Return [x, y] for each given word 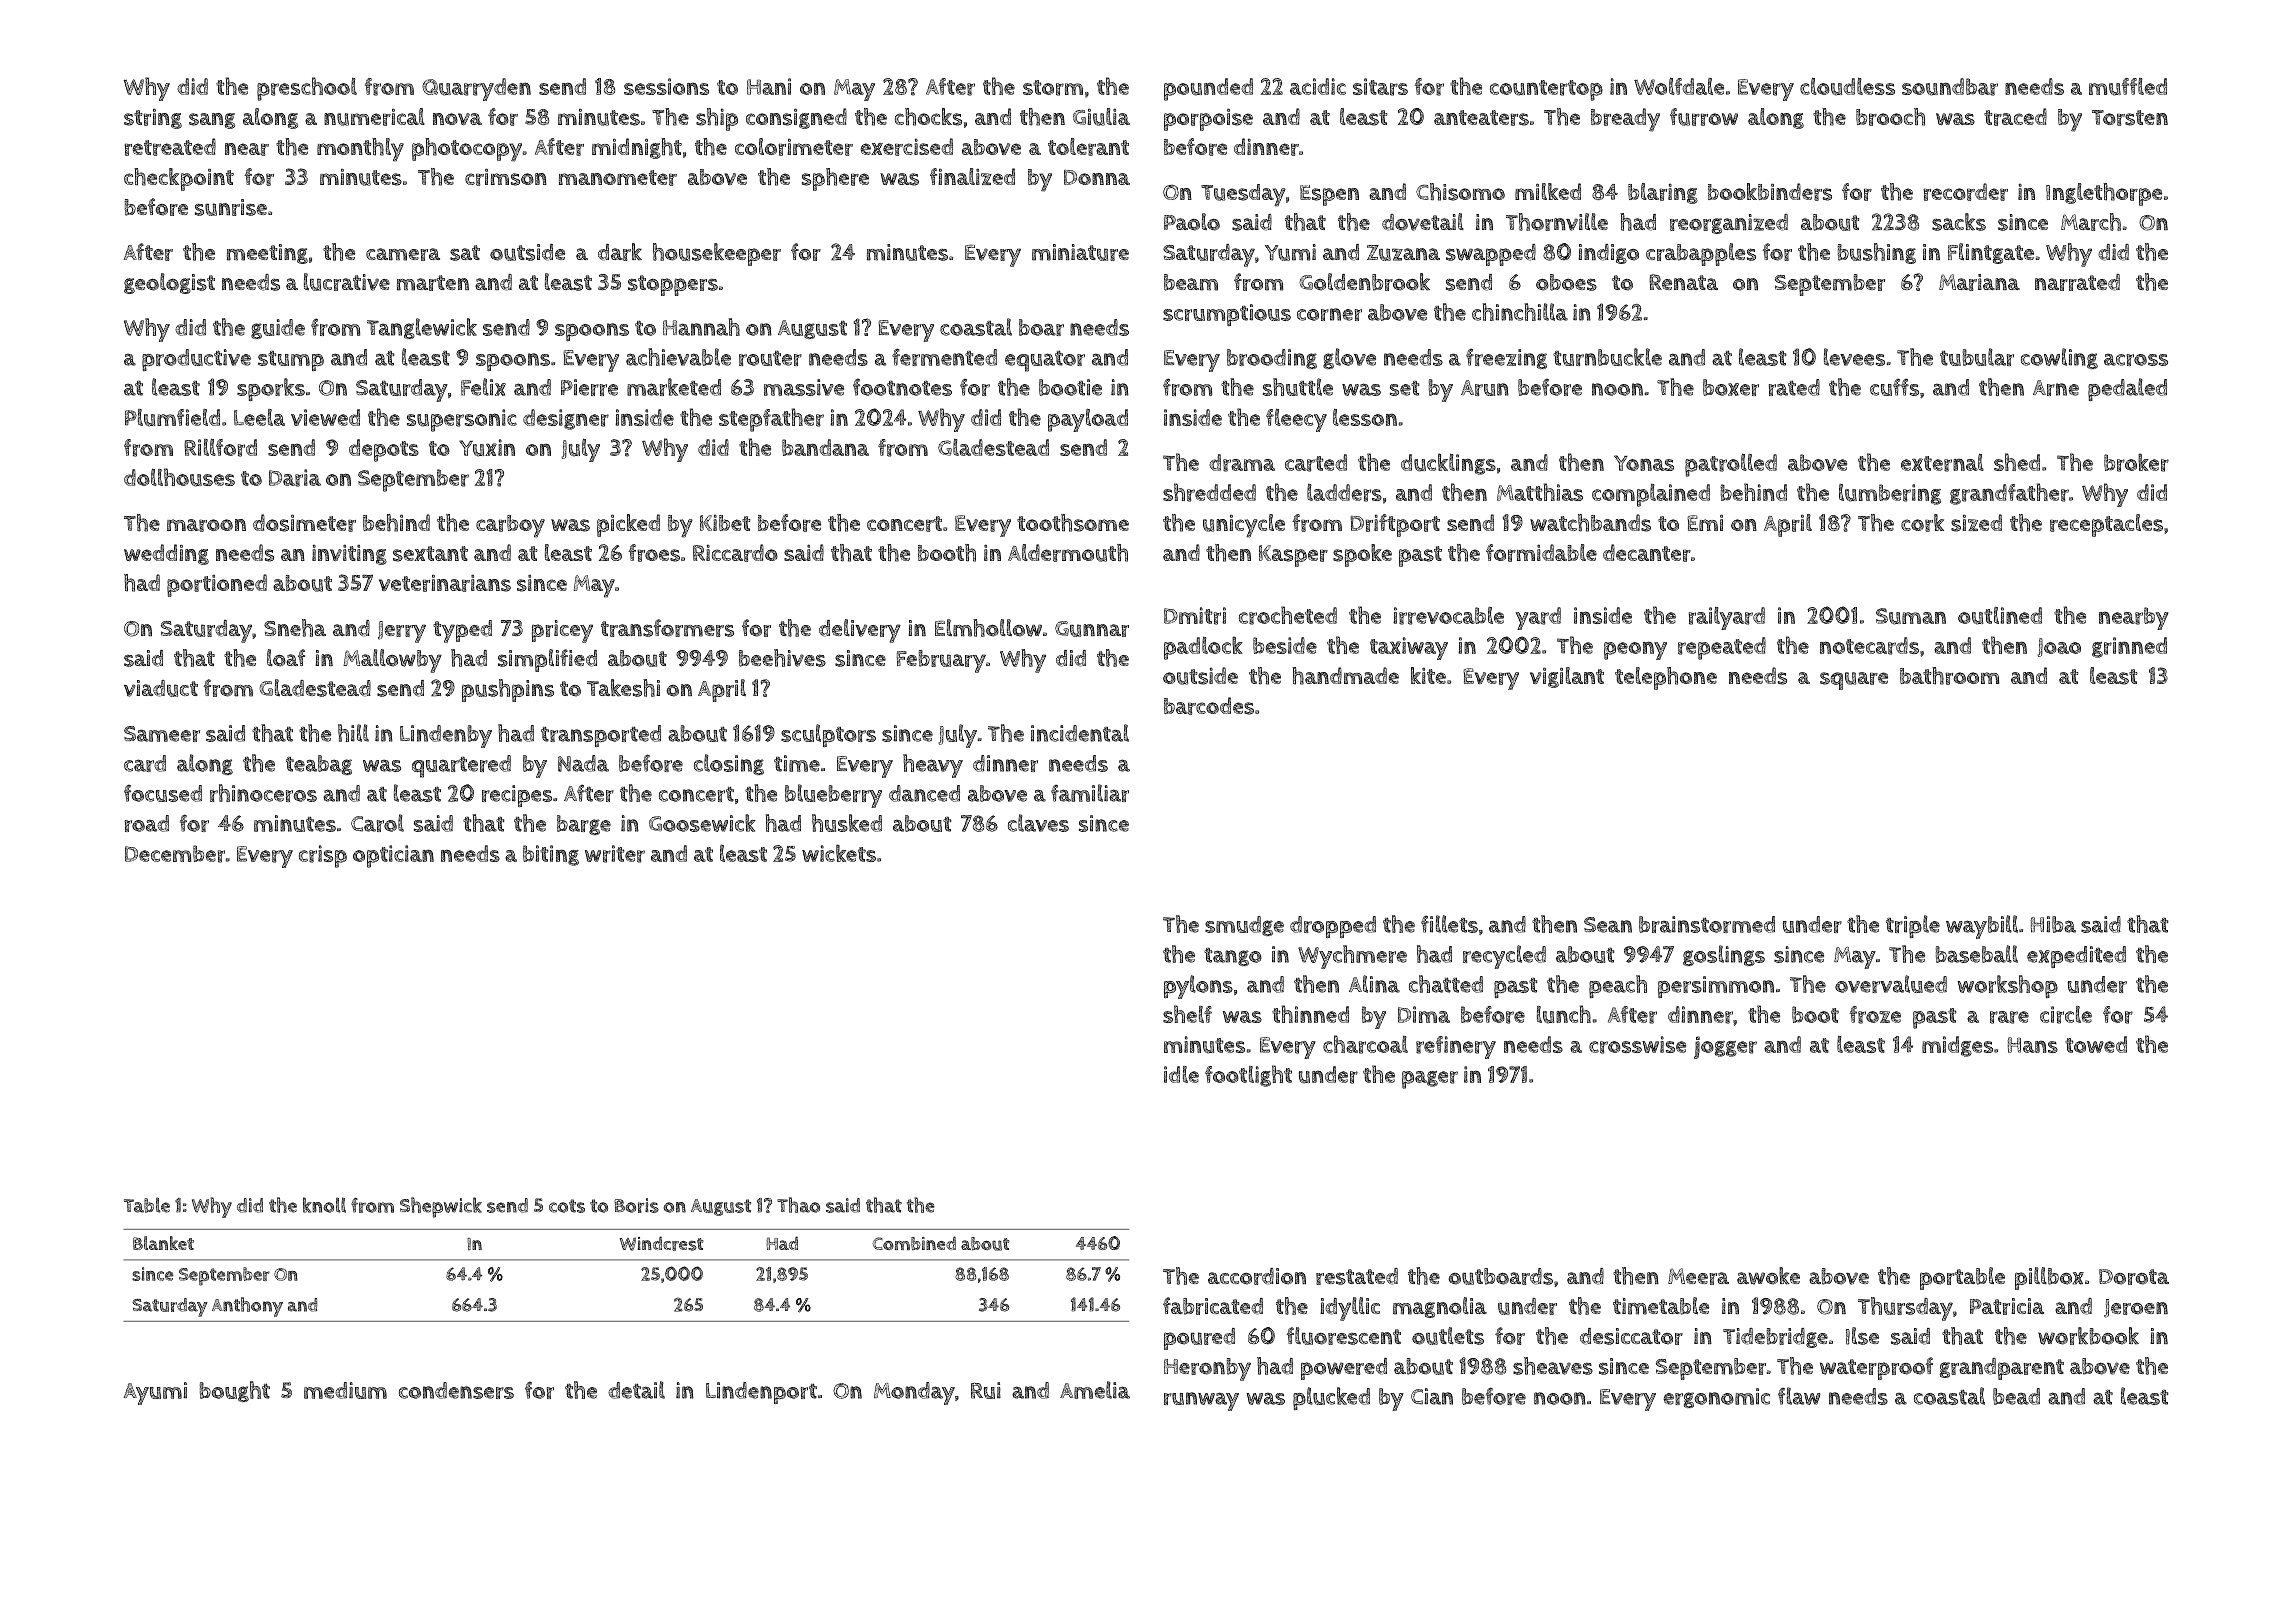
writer [615, 854]
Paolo [1192, 222]
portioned [217, 585]
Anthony [247, 1307]
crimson [506, 177]
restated [1357, 1276]
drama [1242, 463]
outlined [2000, 616]
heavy [933, 766]
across [2136, 359]
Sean [1608, 925]
